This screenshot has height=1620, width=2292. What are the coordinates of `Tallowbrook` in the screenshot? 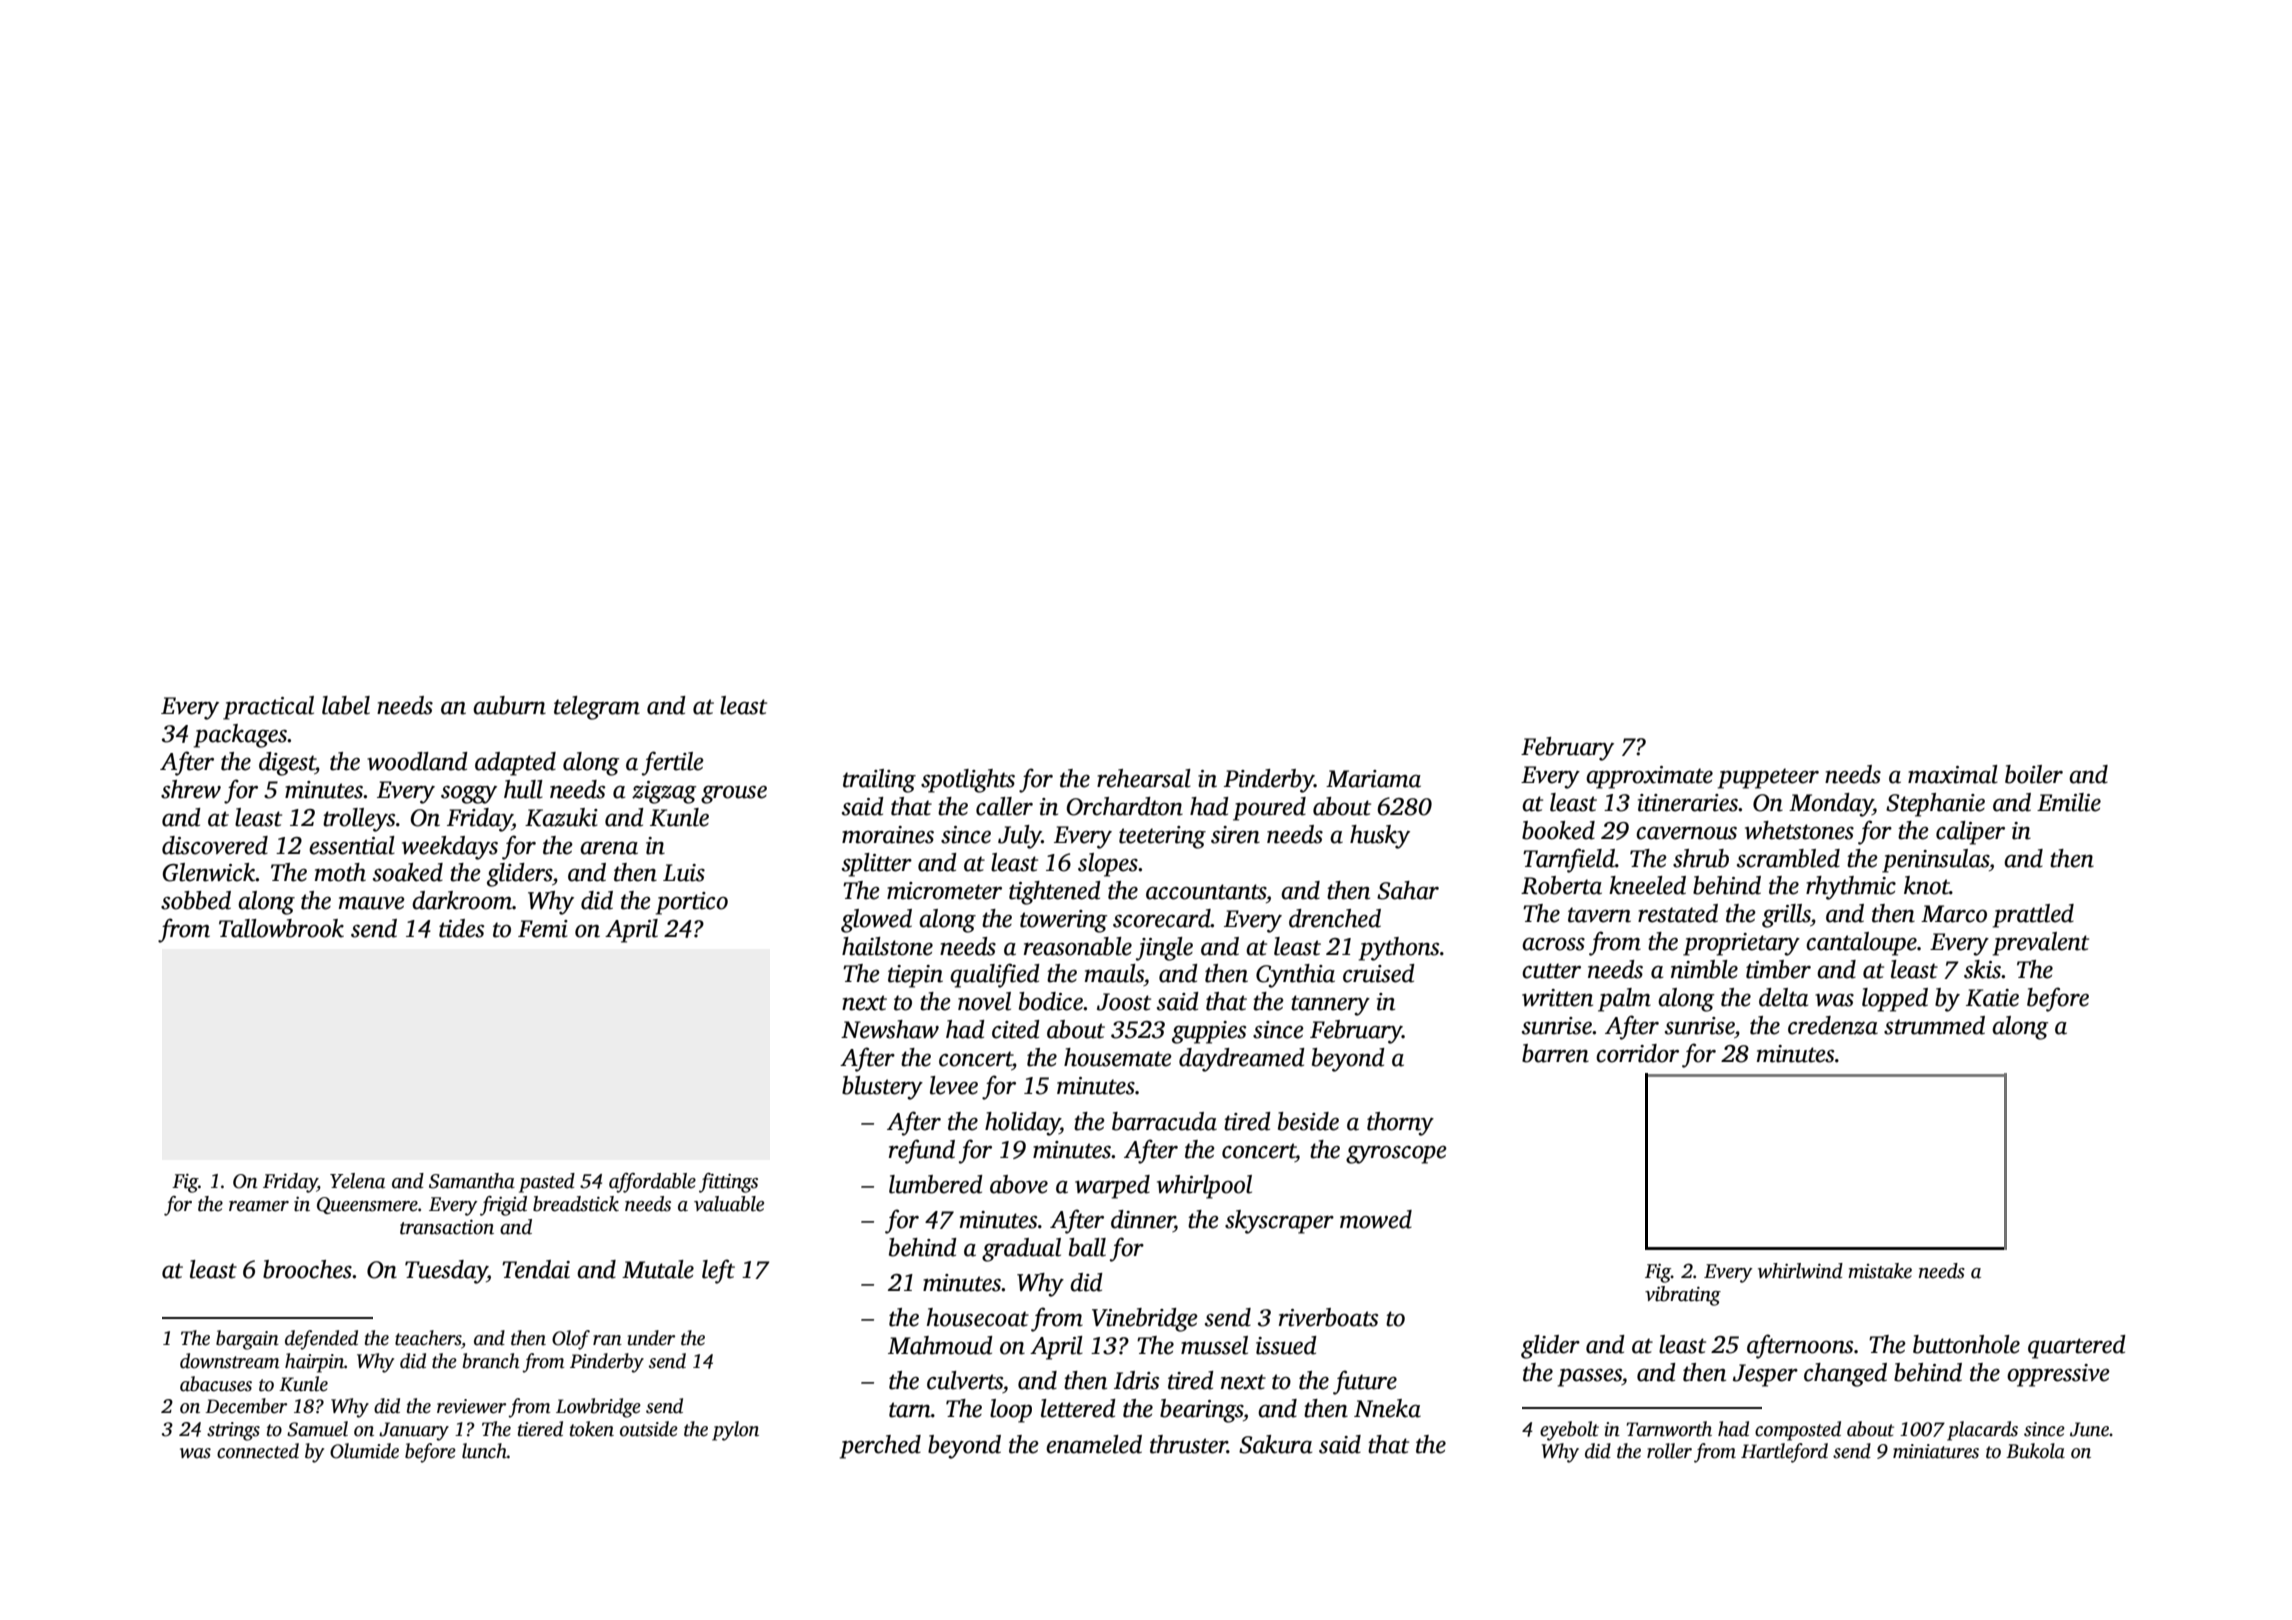 It's located at (281, 928).
